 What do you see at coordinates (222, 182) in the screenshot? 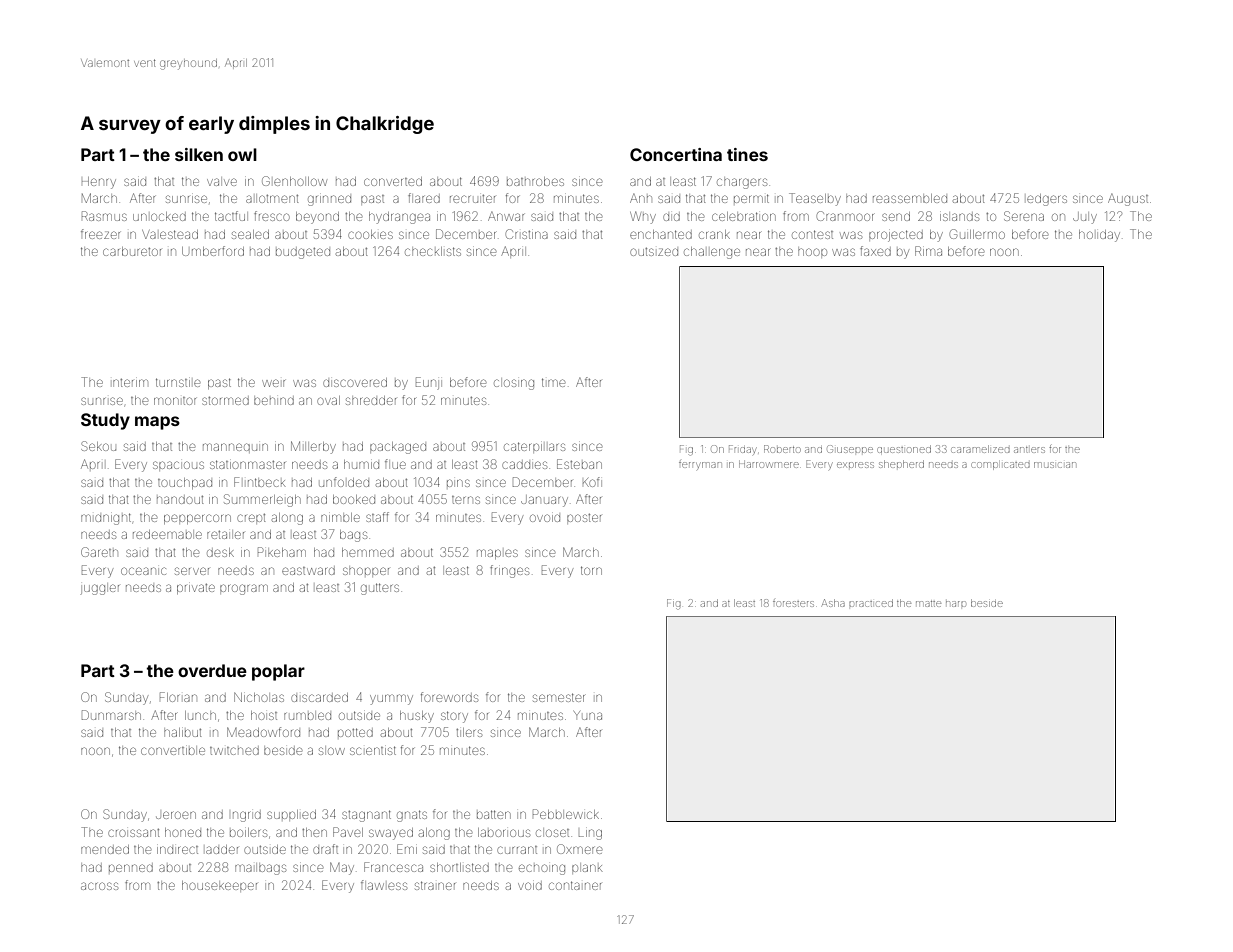
I see `valve` at bounding box center [222, 182].
